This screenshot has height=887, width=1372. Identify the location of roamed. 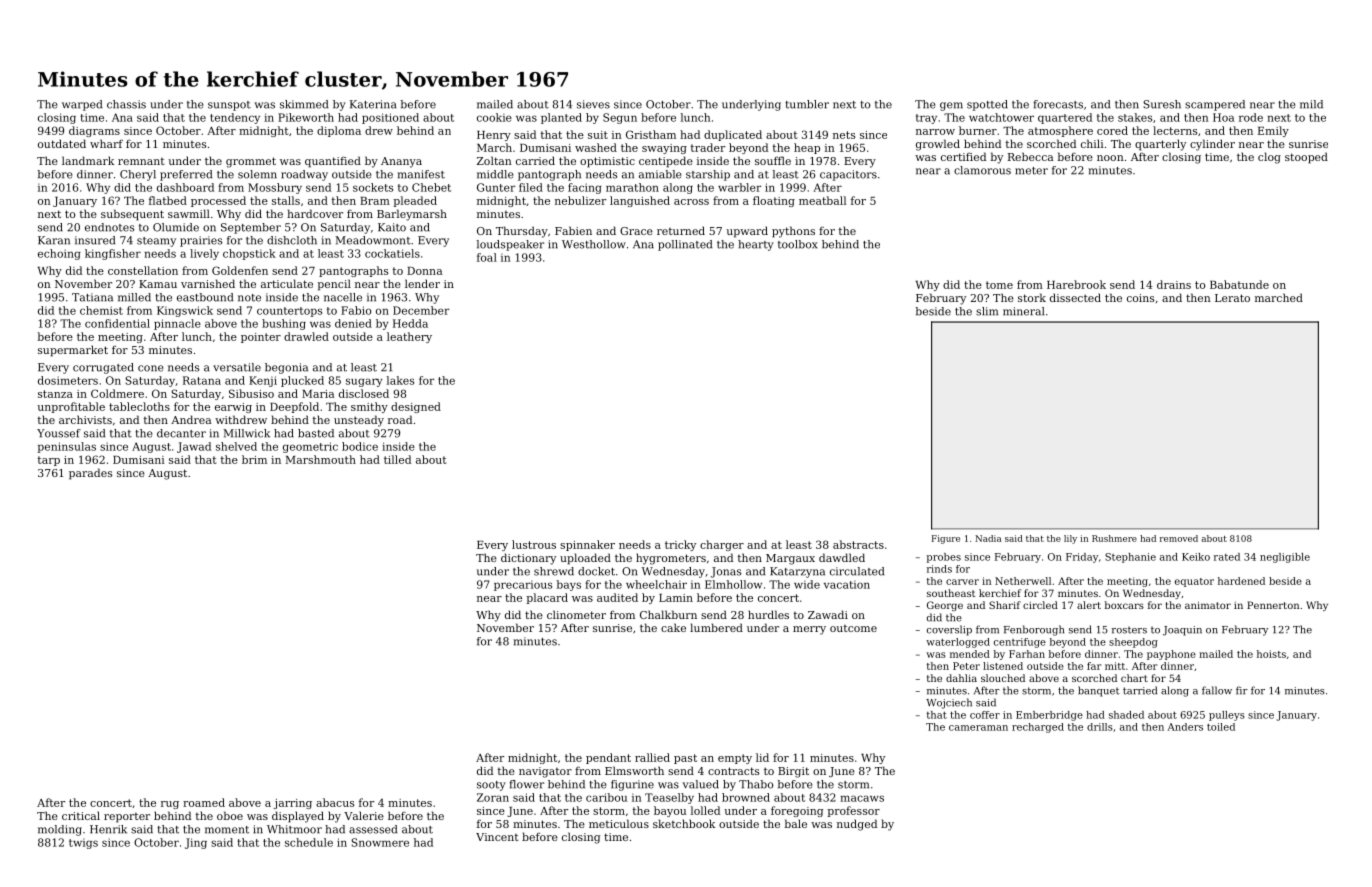
(204, 802).
